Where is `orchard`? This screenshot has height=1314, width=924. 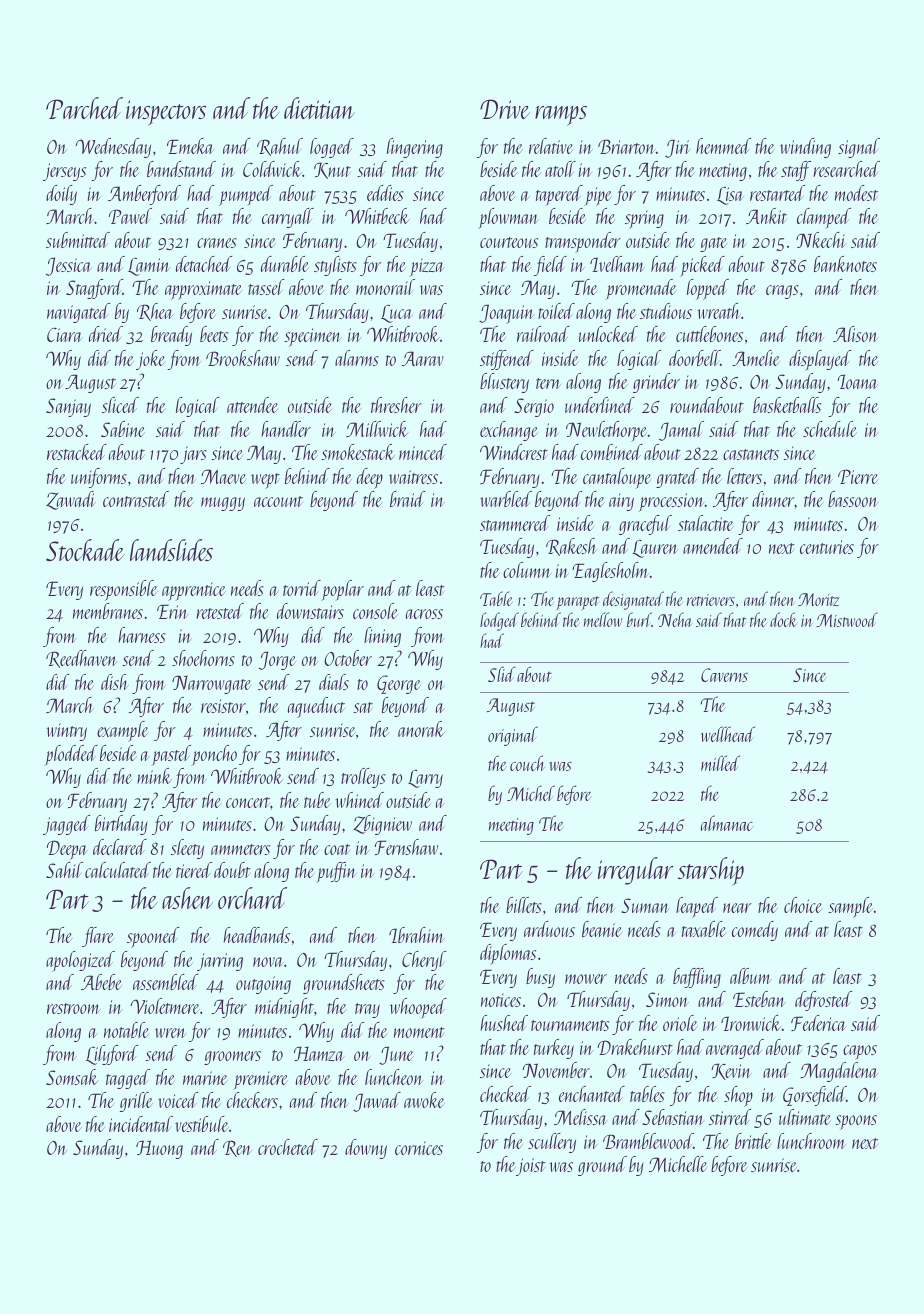 orchard is located at coordinates (252, 898).
